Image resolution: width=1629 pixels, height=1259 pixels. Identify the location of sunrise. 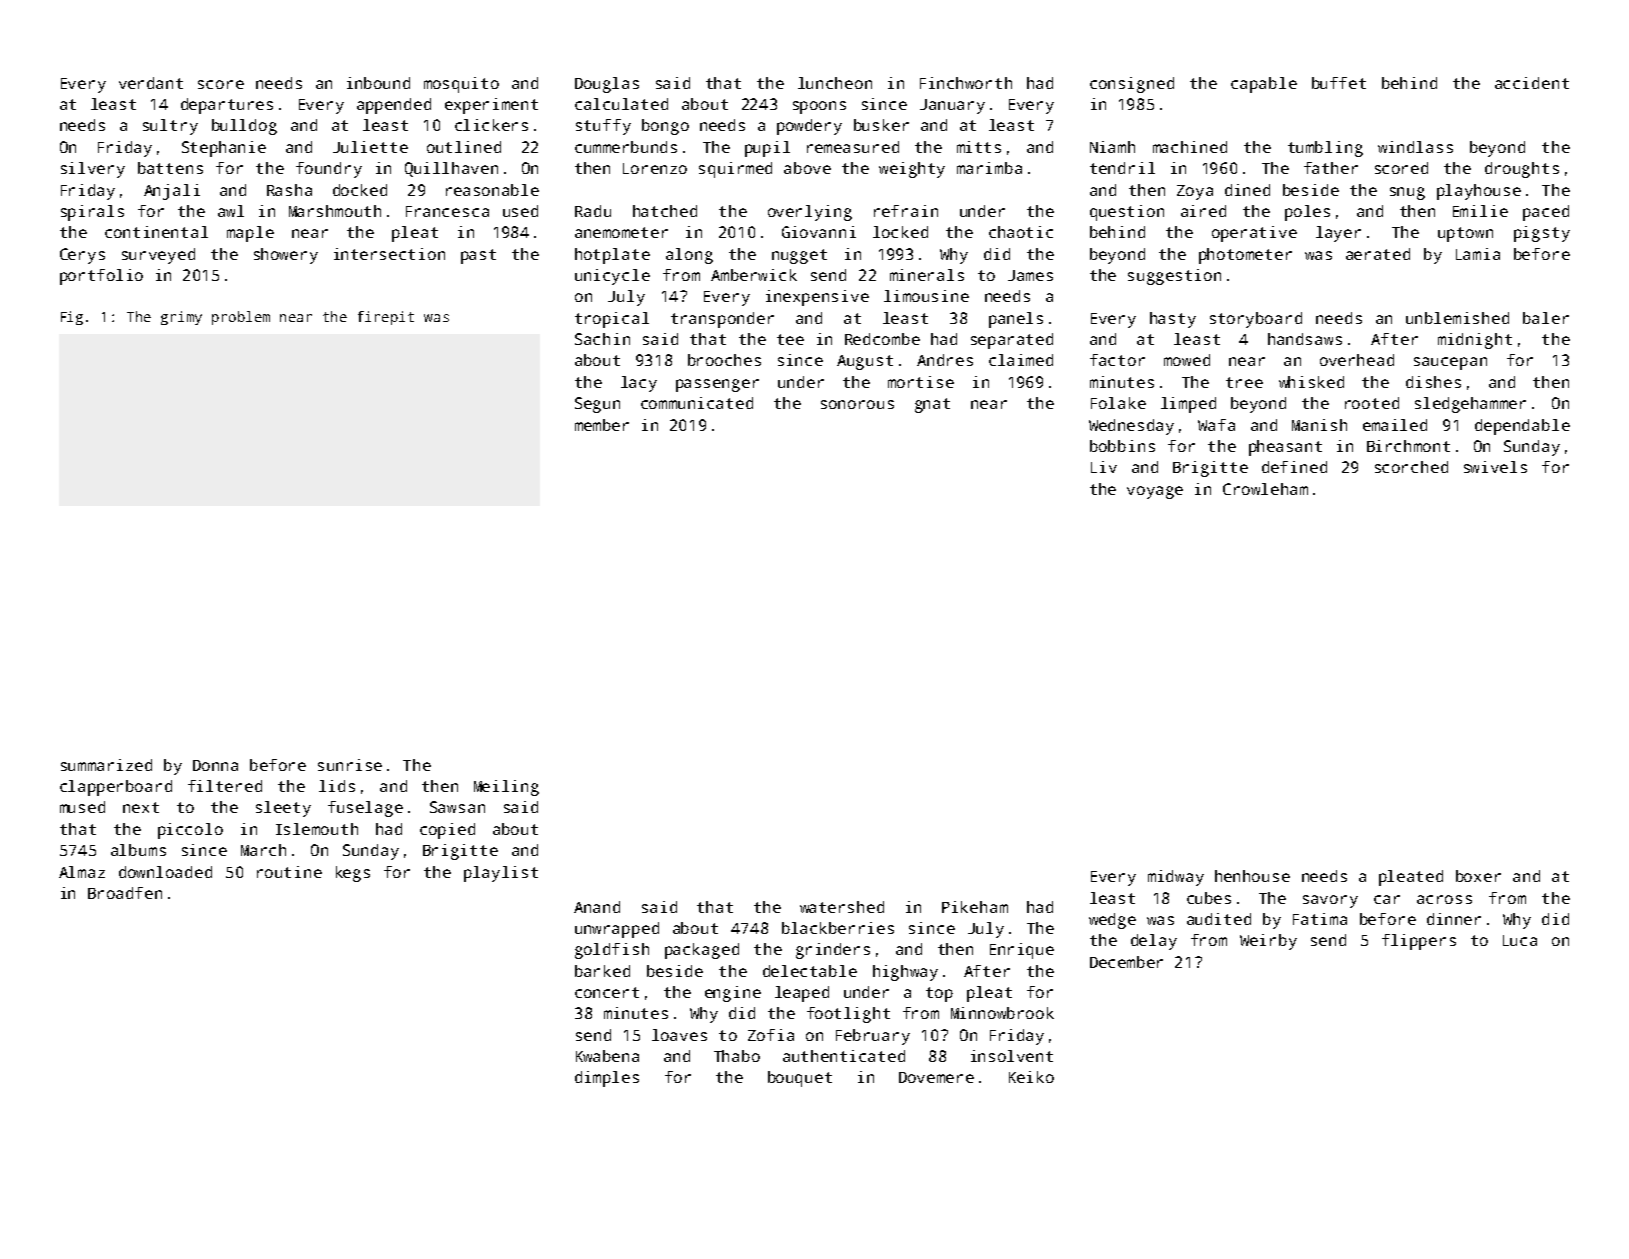
(350, 765).
